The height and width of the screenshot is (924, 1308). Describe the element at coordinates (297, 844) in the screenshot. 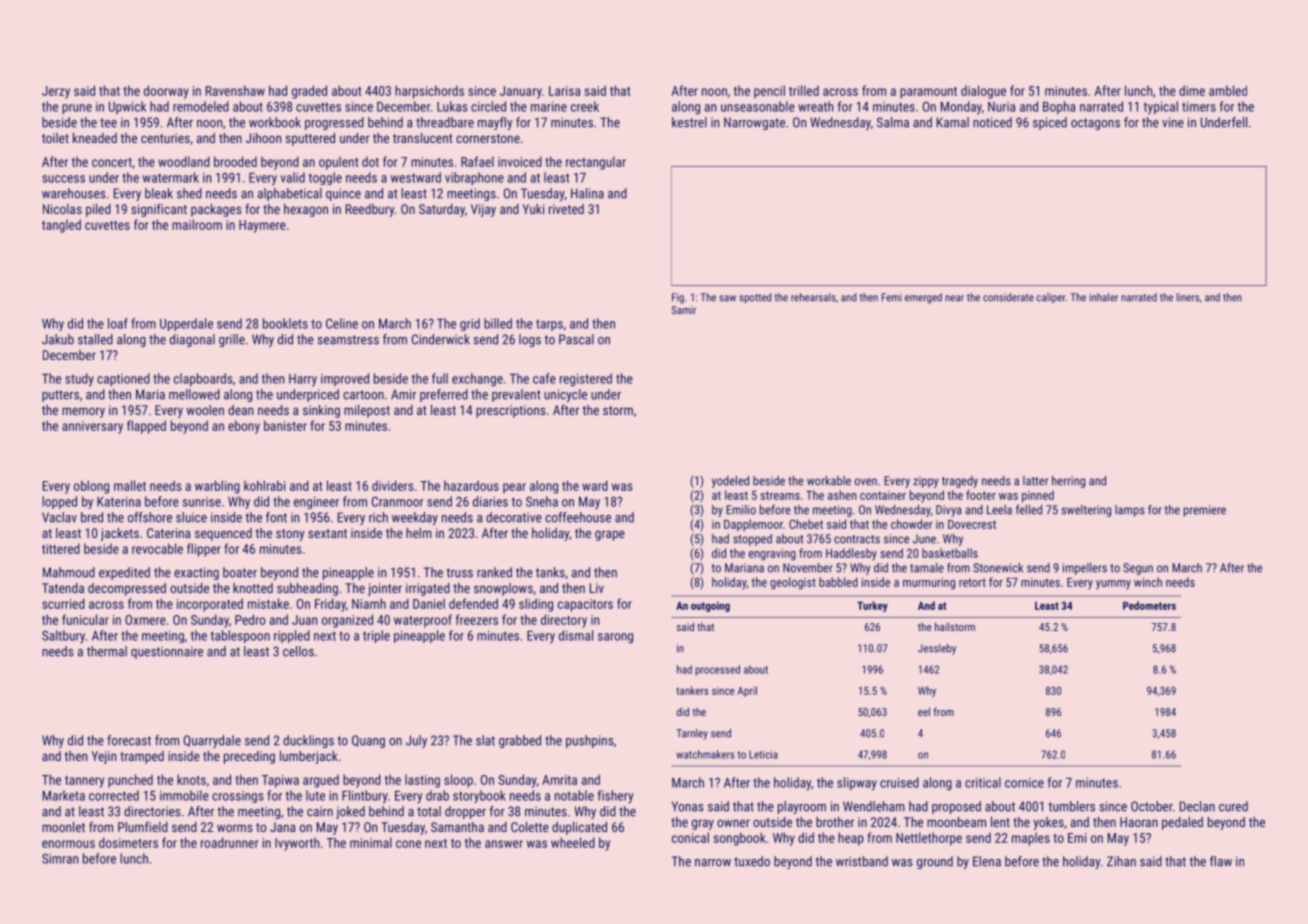

I see `Ivyworth` at that location.
